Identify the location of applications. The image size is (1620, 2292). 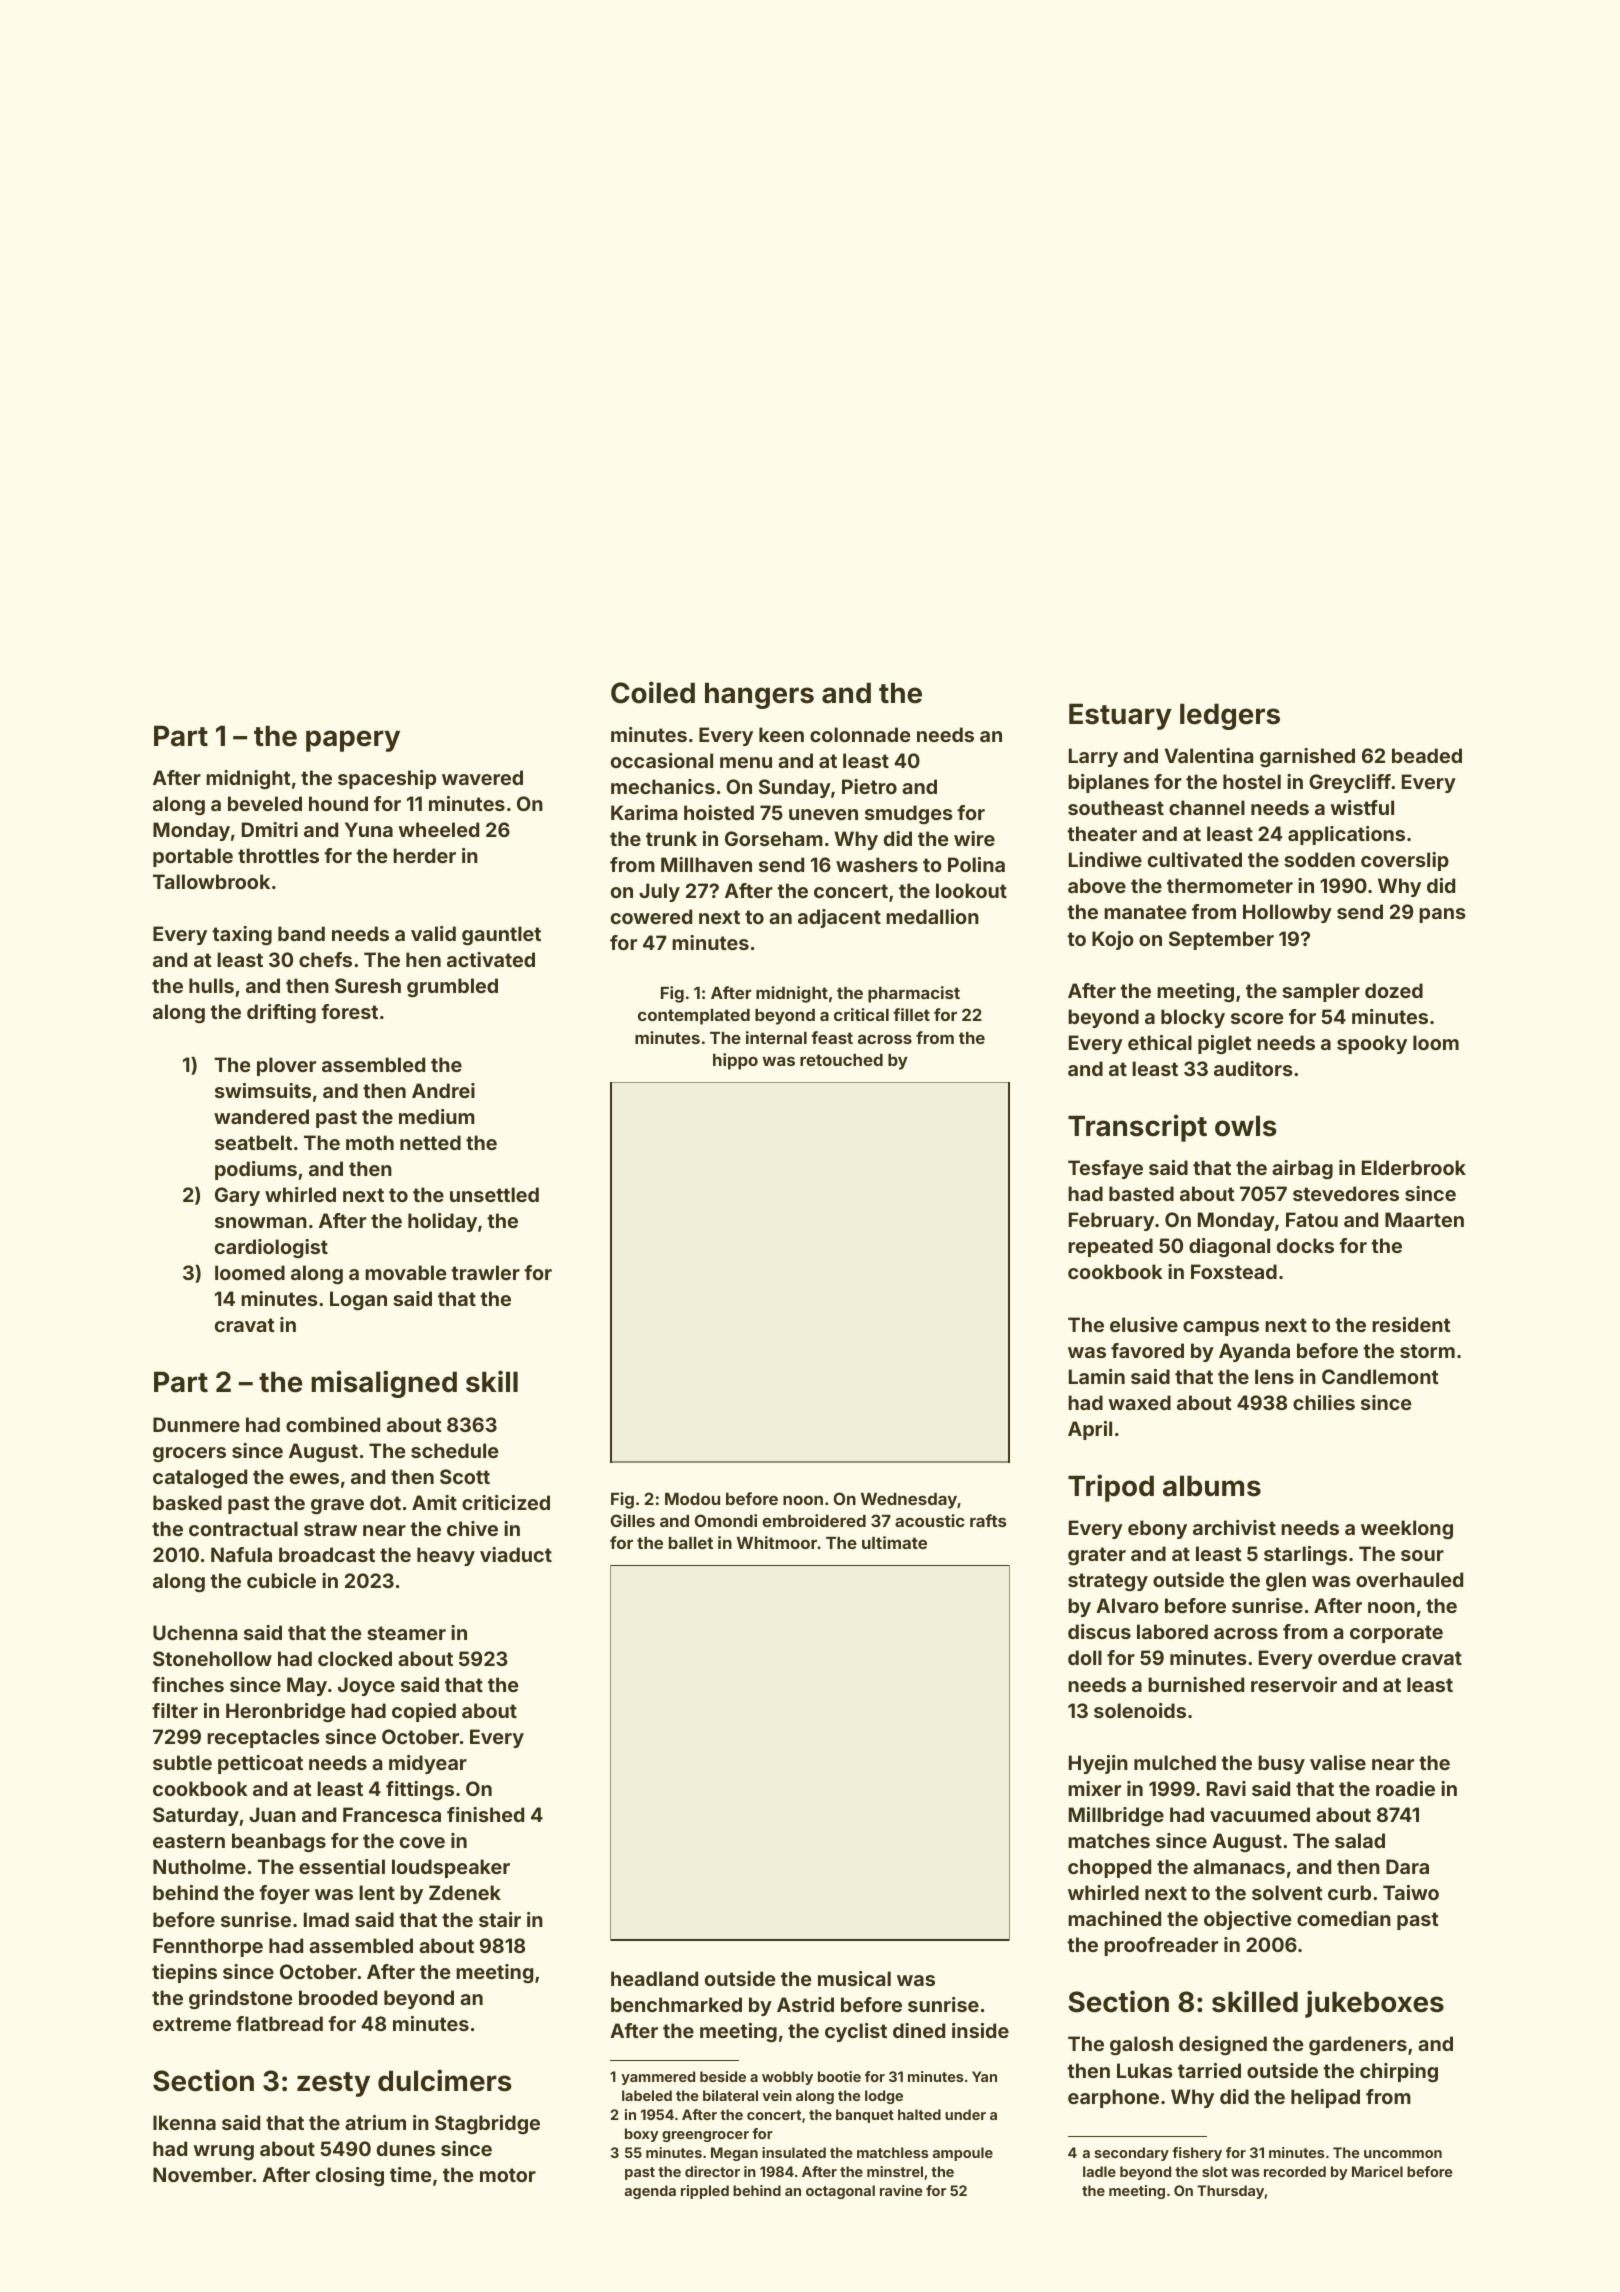
(1346, 835).
